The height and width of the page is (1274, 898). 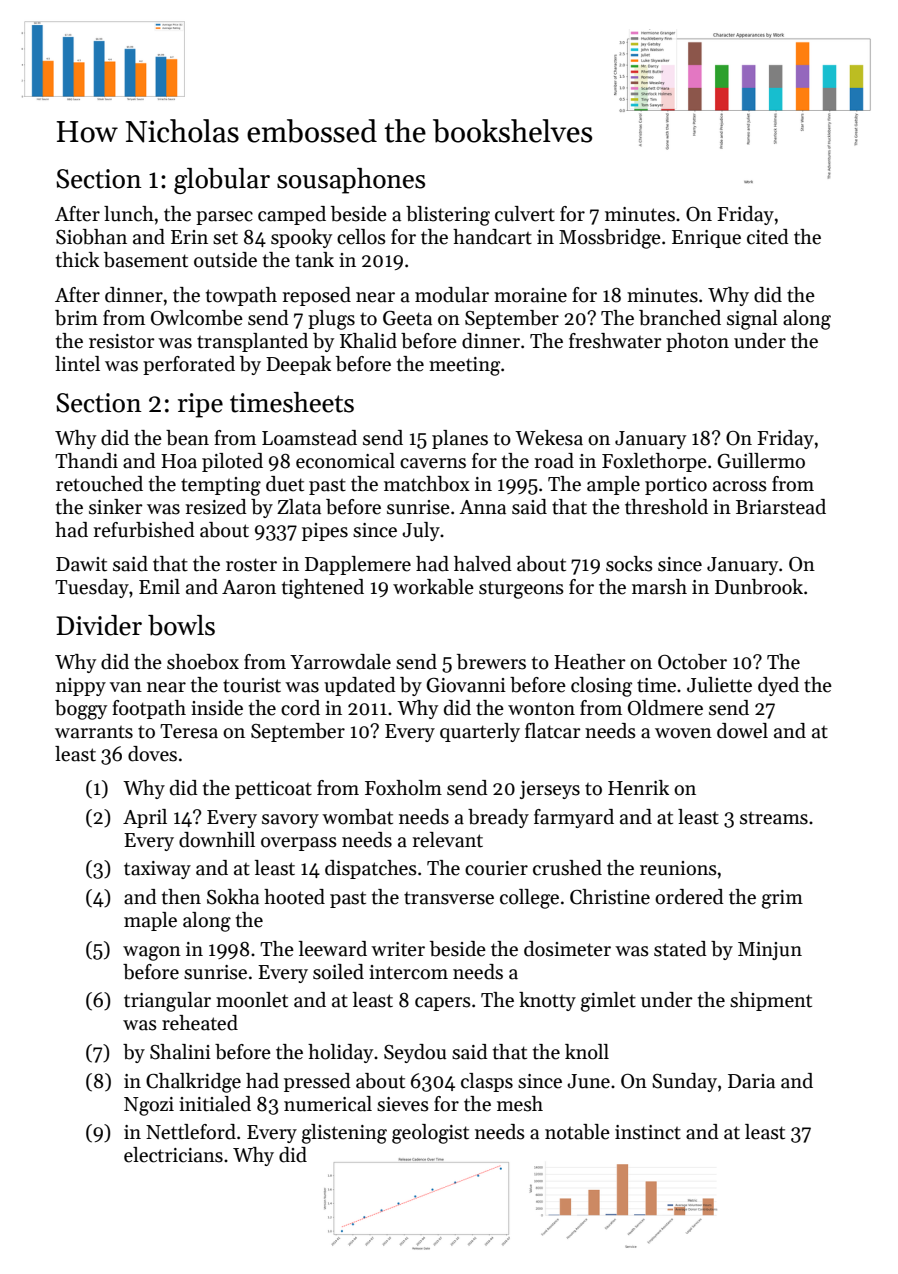 I want to click on cited, so click(x=768, y=237).
